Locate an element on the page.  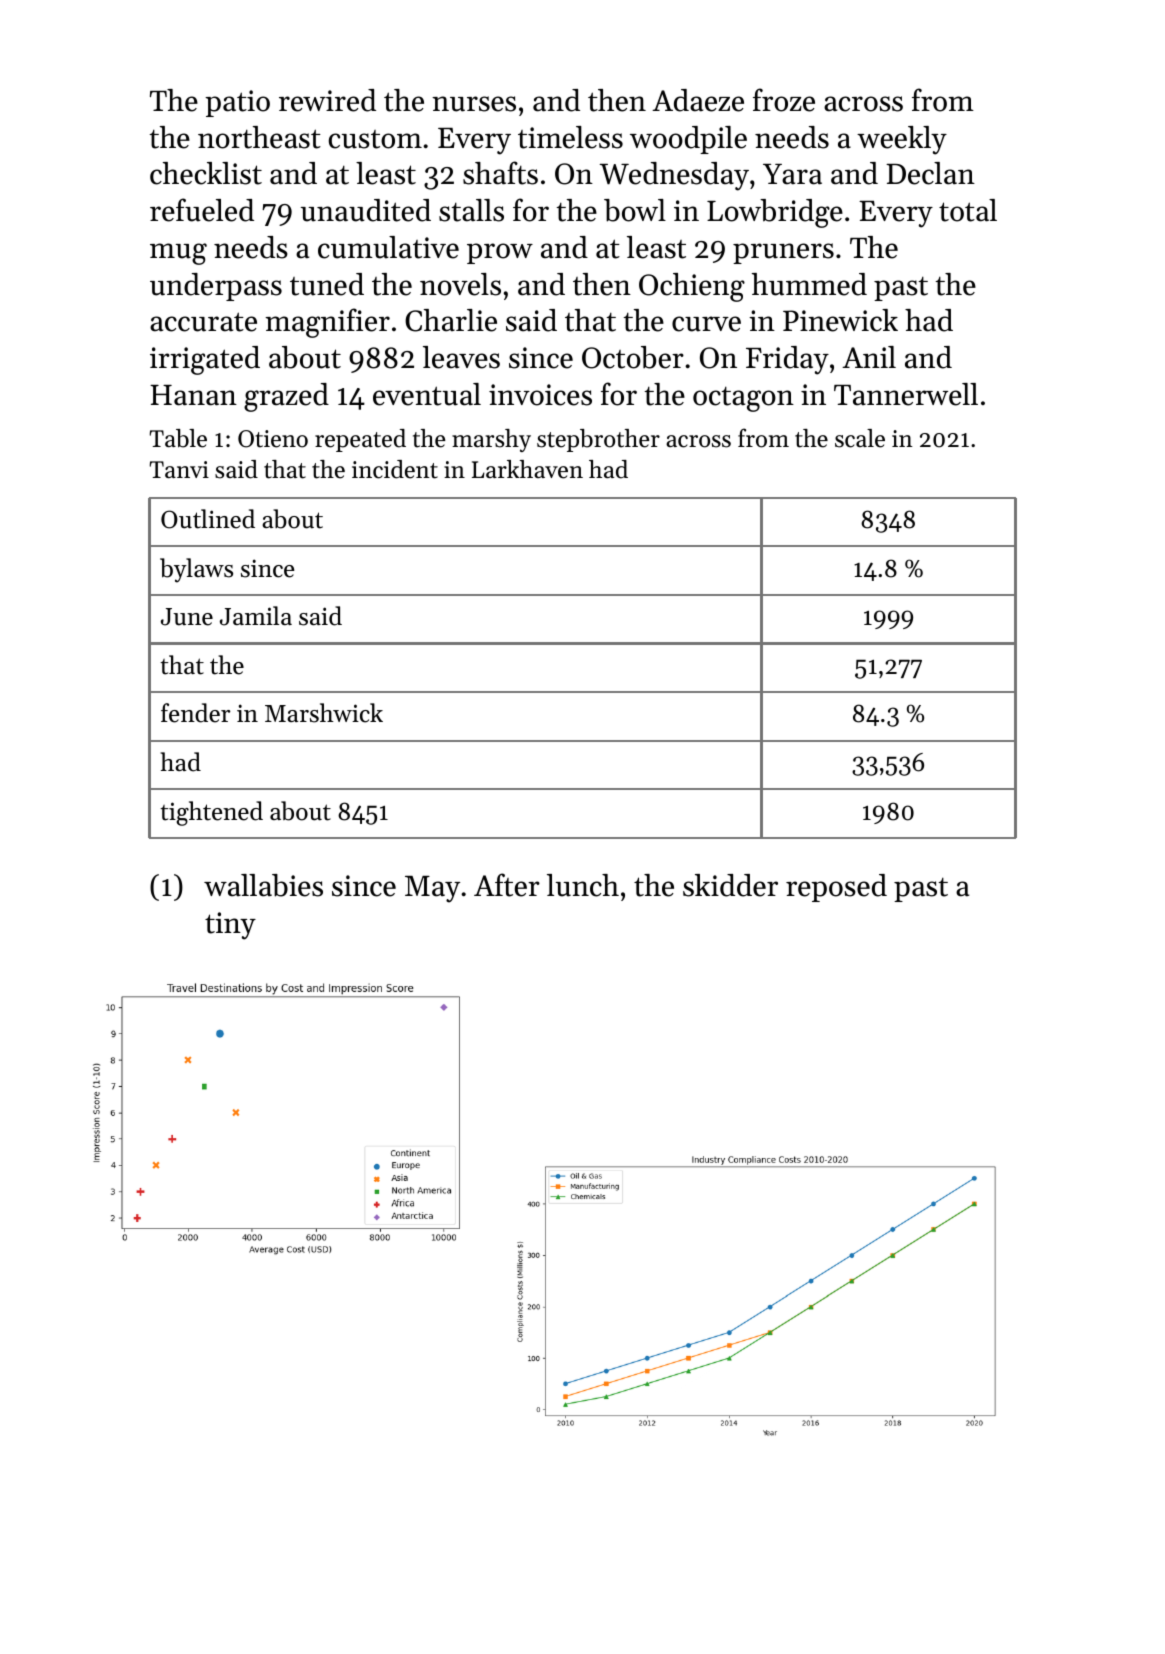
nurses is located at coordinates (474, 104).
